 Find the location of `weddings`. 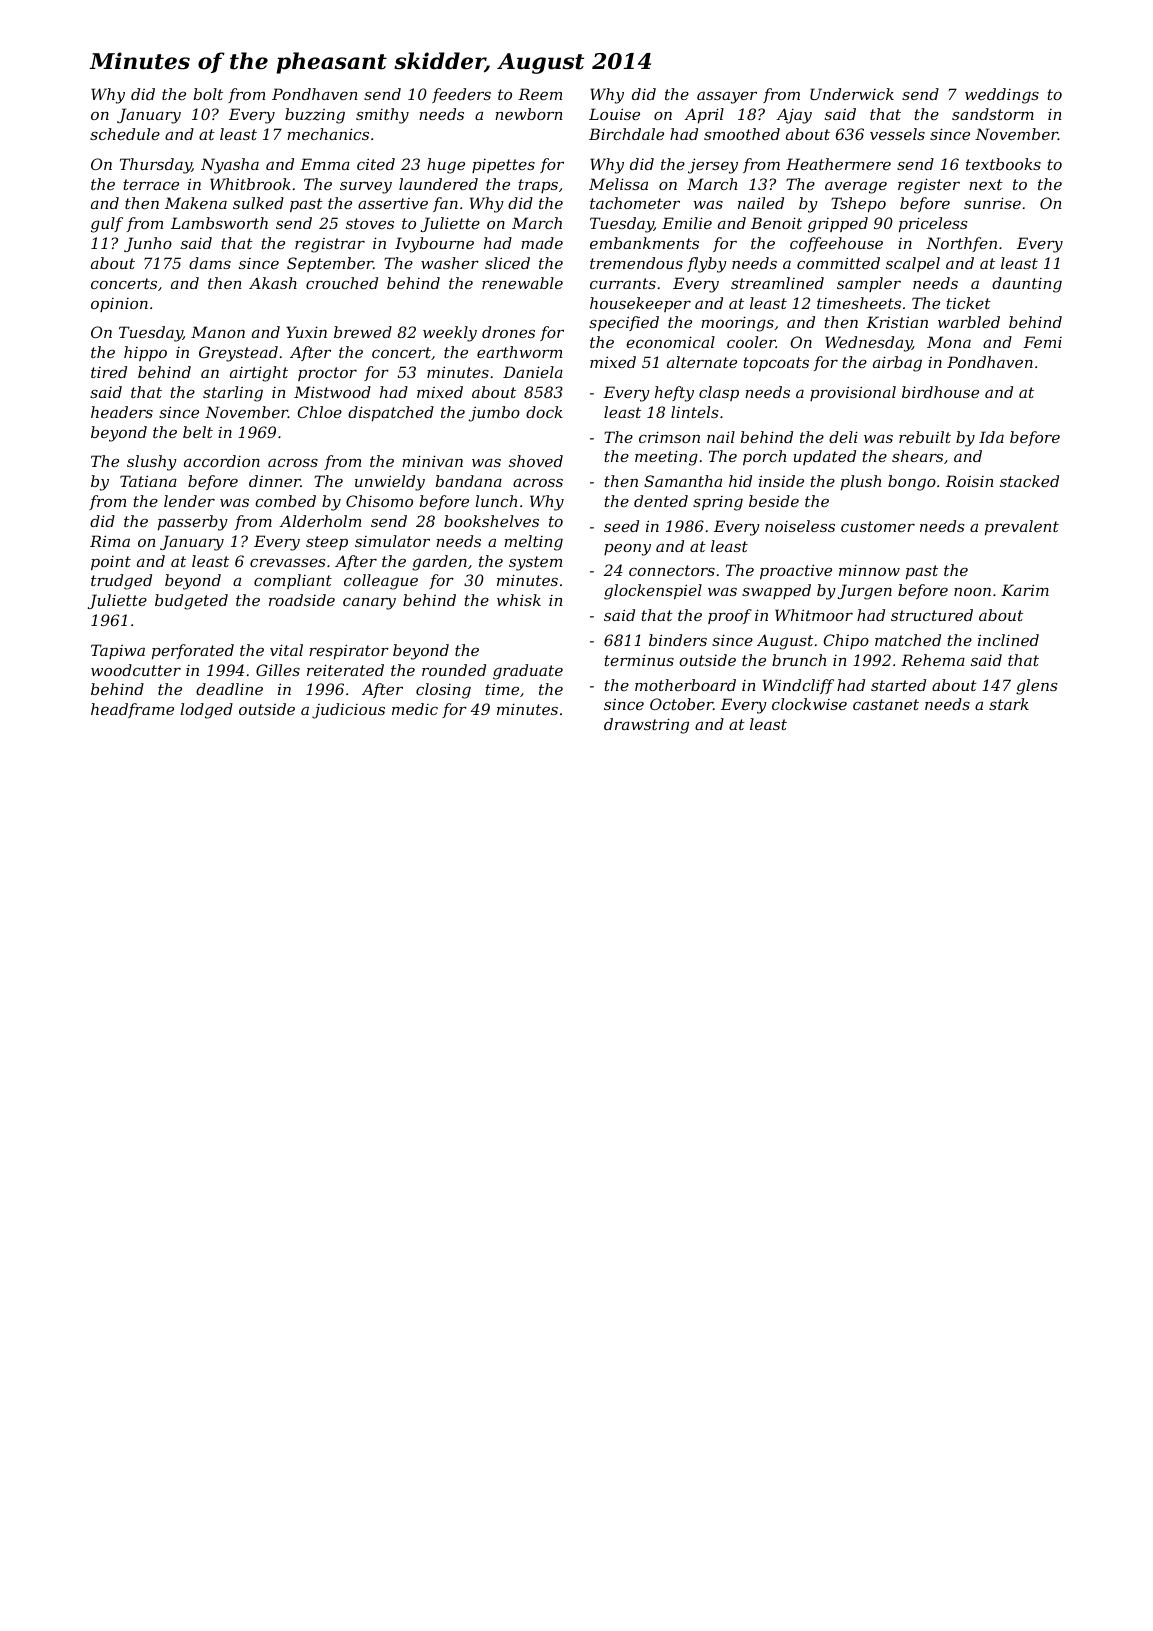

weddings is located at coordinates (1002, 96).
